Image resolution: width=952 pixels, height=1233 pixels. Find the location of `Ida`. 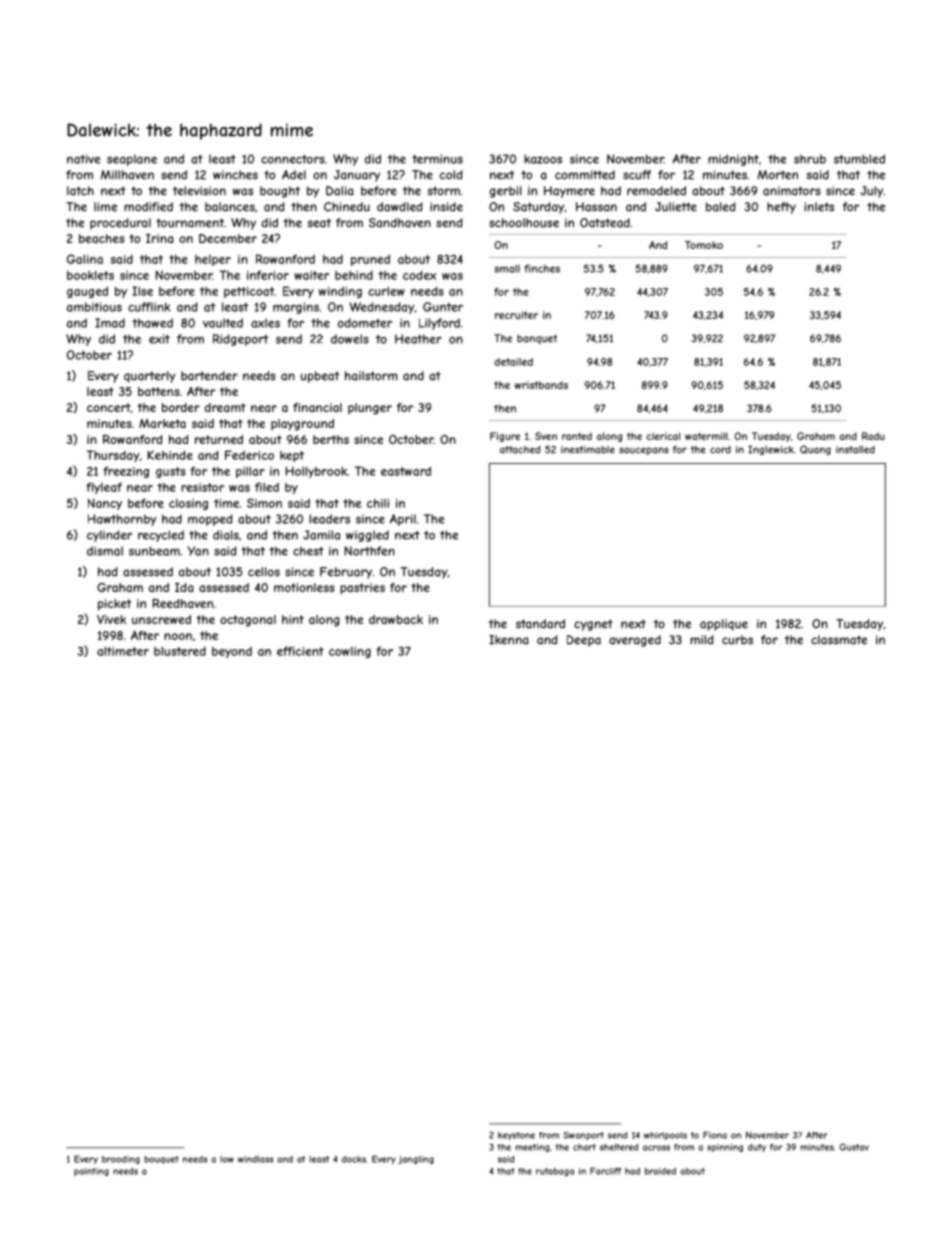

Ida is located at coordinates (184, 587).
